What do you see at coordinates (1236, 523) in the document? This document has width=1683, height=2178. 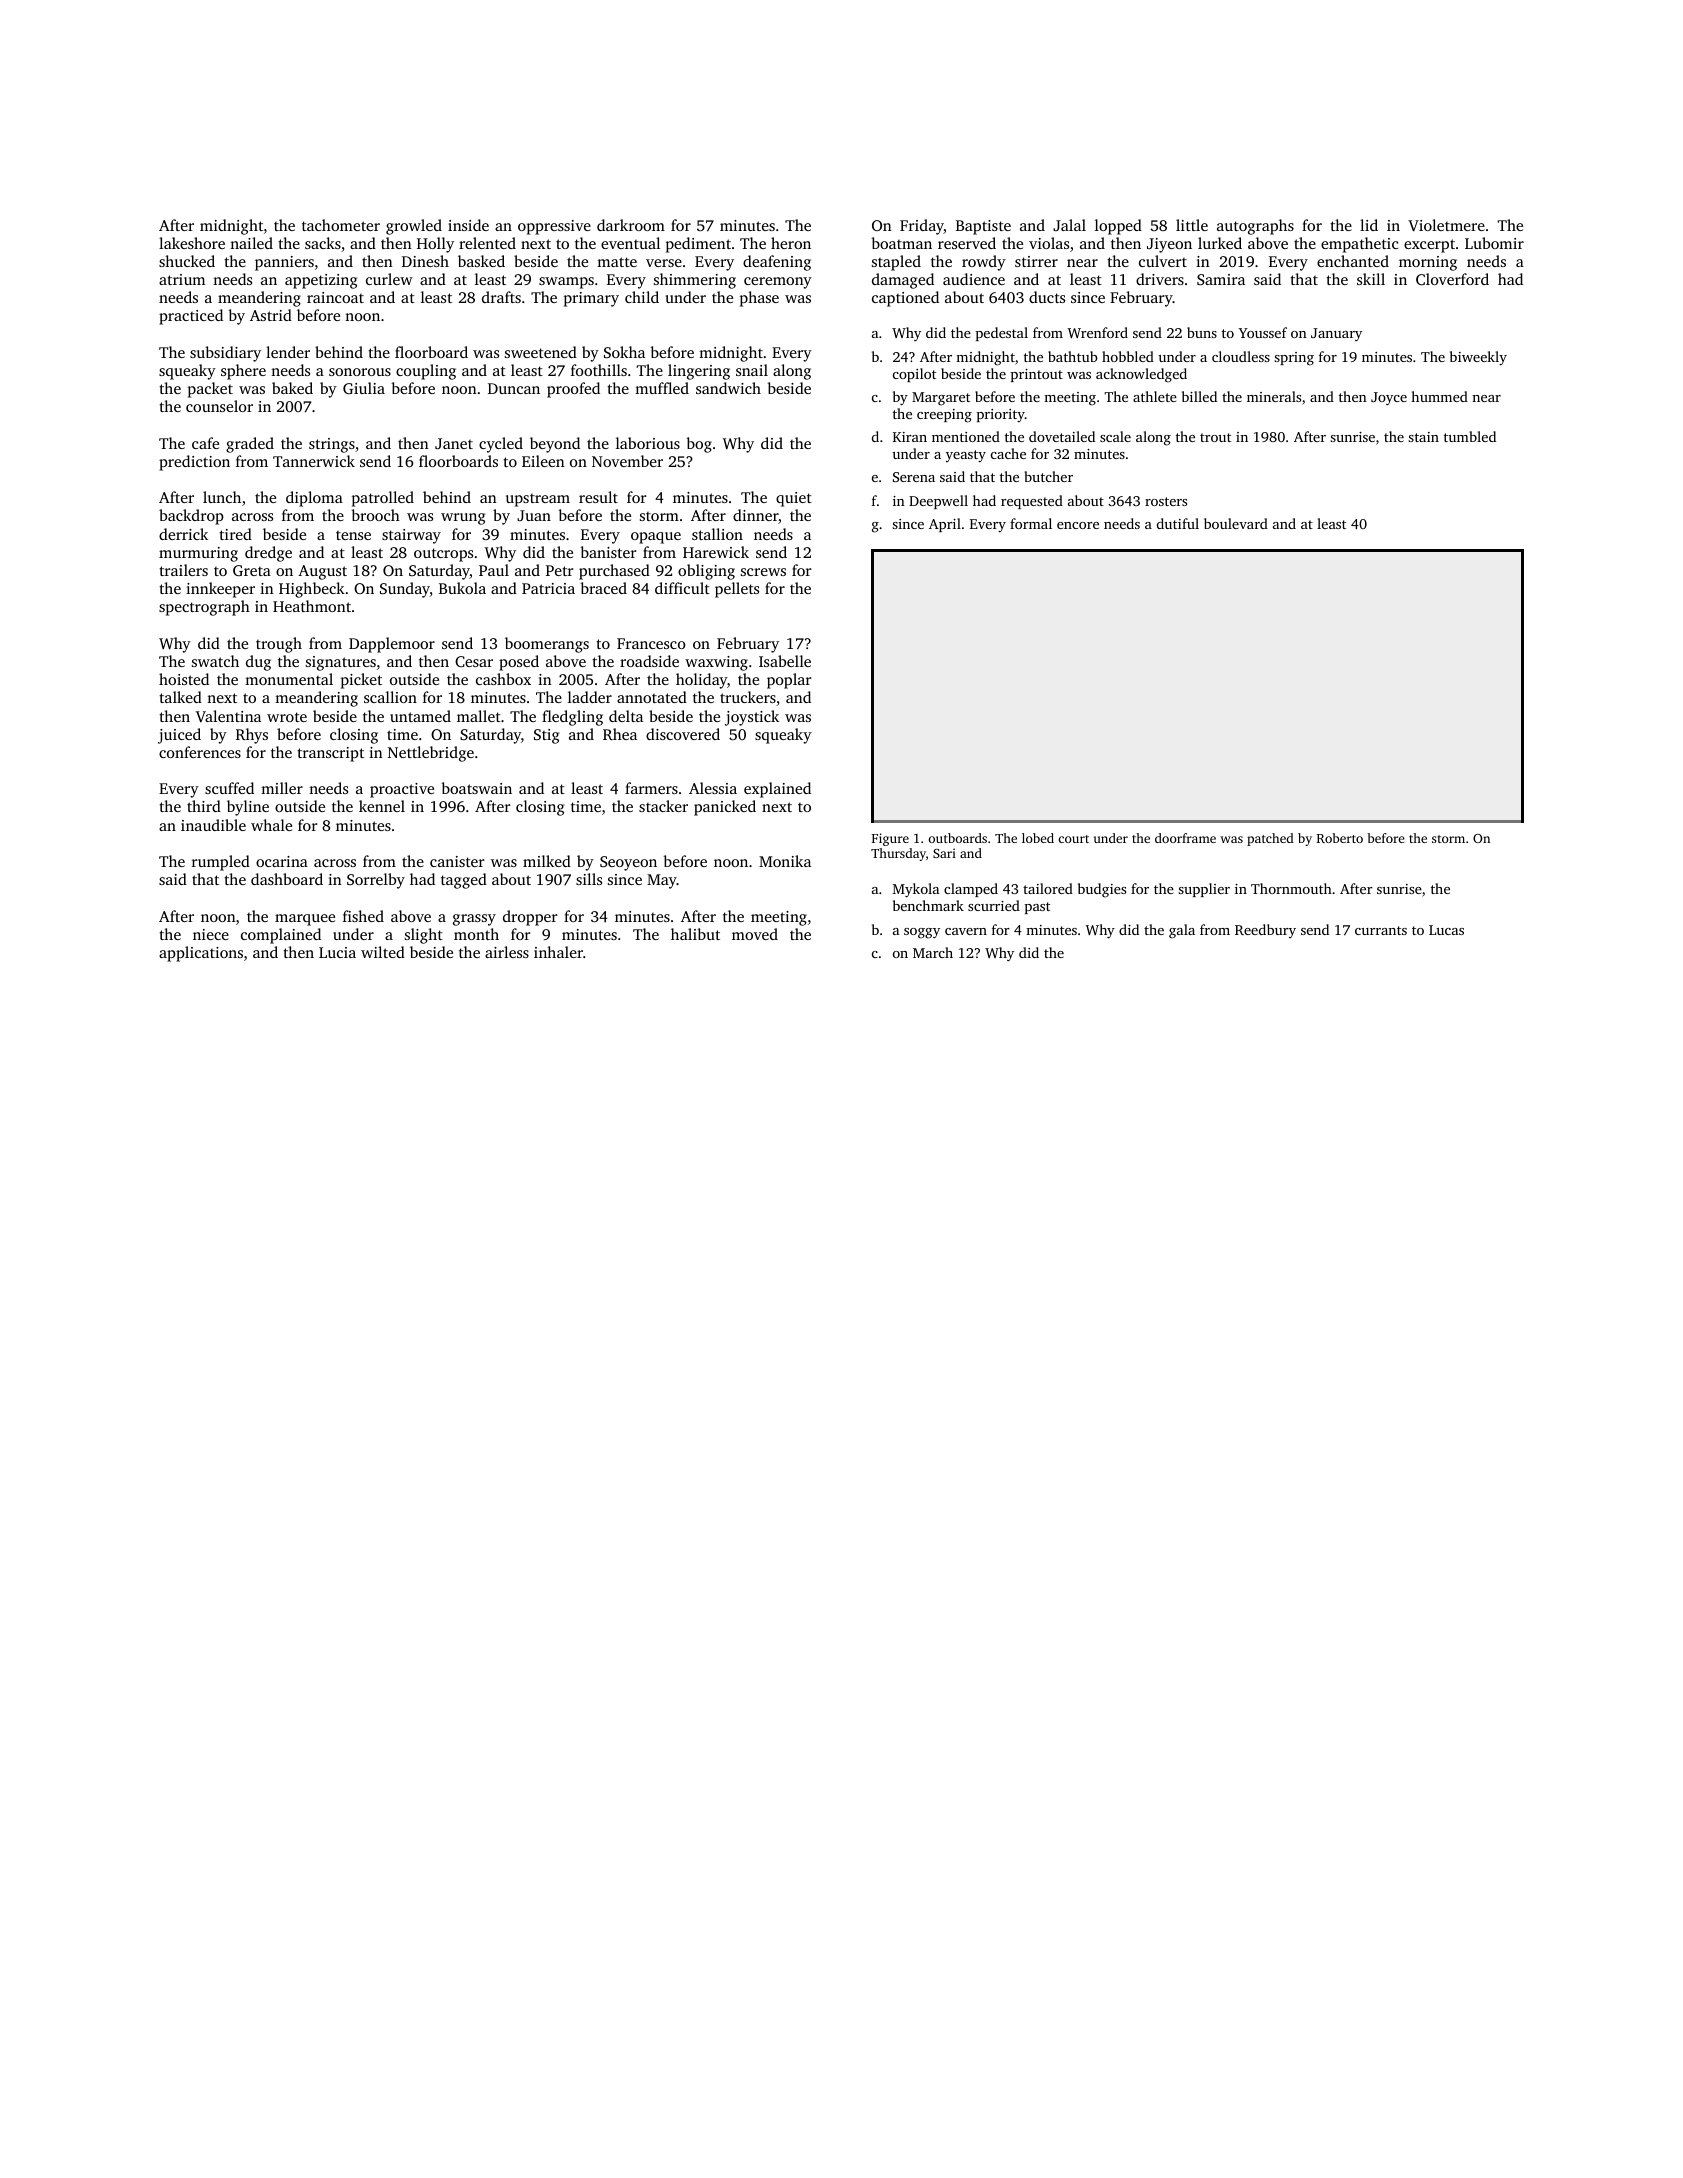 I see `boulevard` at bounding box center [1236, 523].
